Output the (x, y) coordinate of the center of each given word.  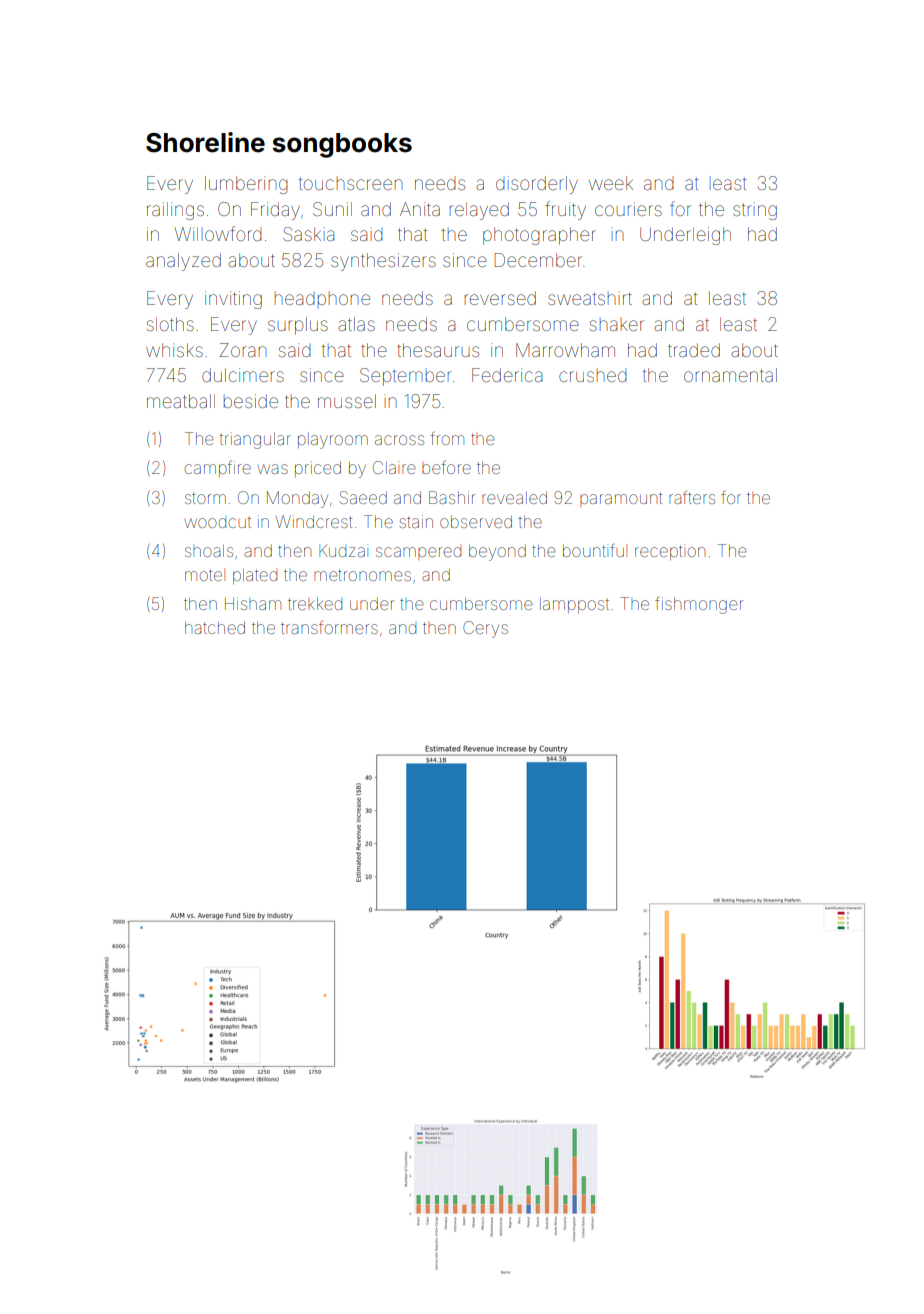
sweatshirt (590, 298)
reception (670, 552)
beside (250, 401)
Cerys (485, 629)
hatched (215, 627)
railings (175, 211)
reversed (500, 298)
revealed (514, 497)
